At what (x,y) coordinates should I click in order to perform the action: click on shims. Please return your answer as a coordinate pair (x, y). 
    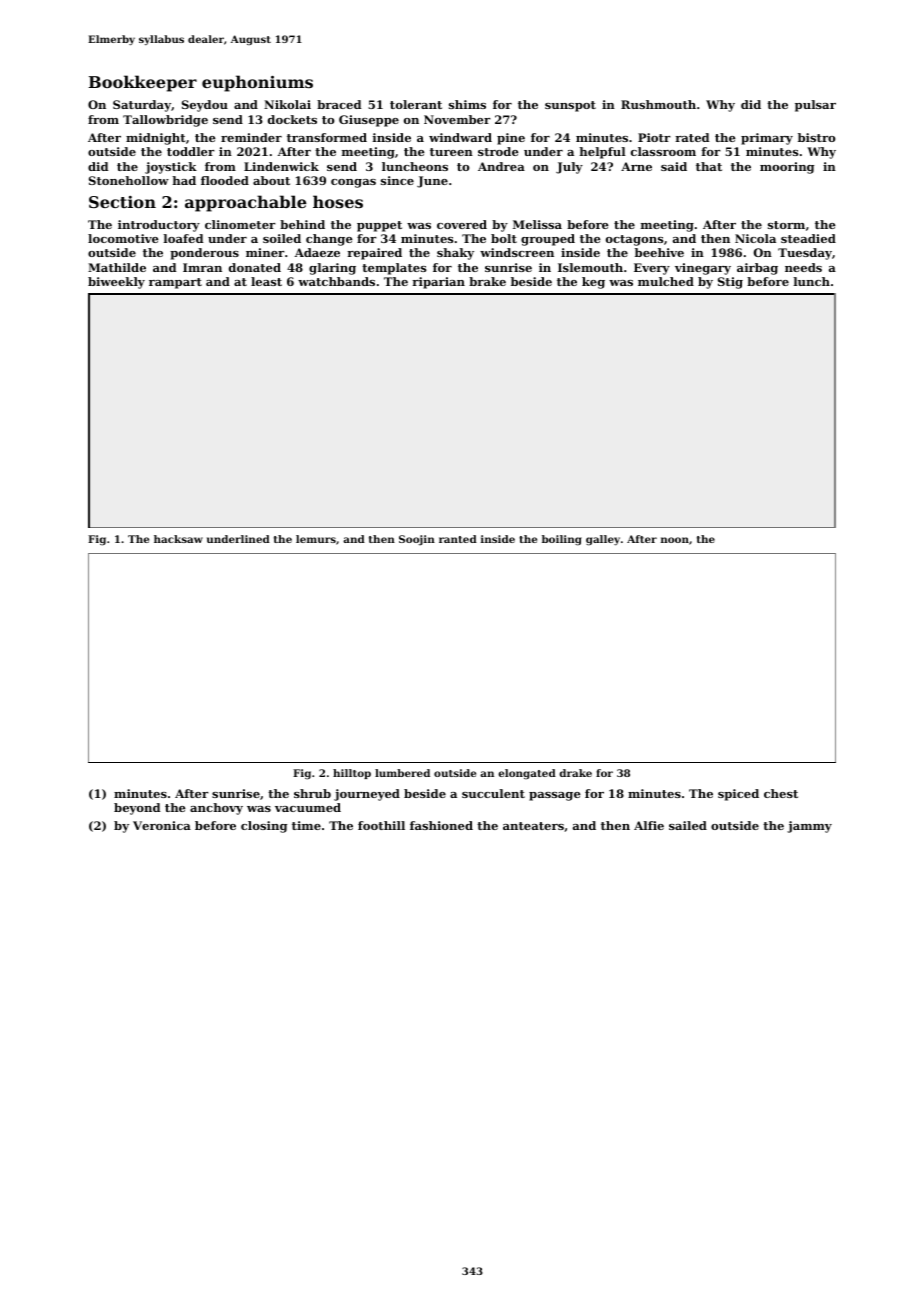
    Looking at the image, I should click on (467, 104).
